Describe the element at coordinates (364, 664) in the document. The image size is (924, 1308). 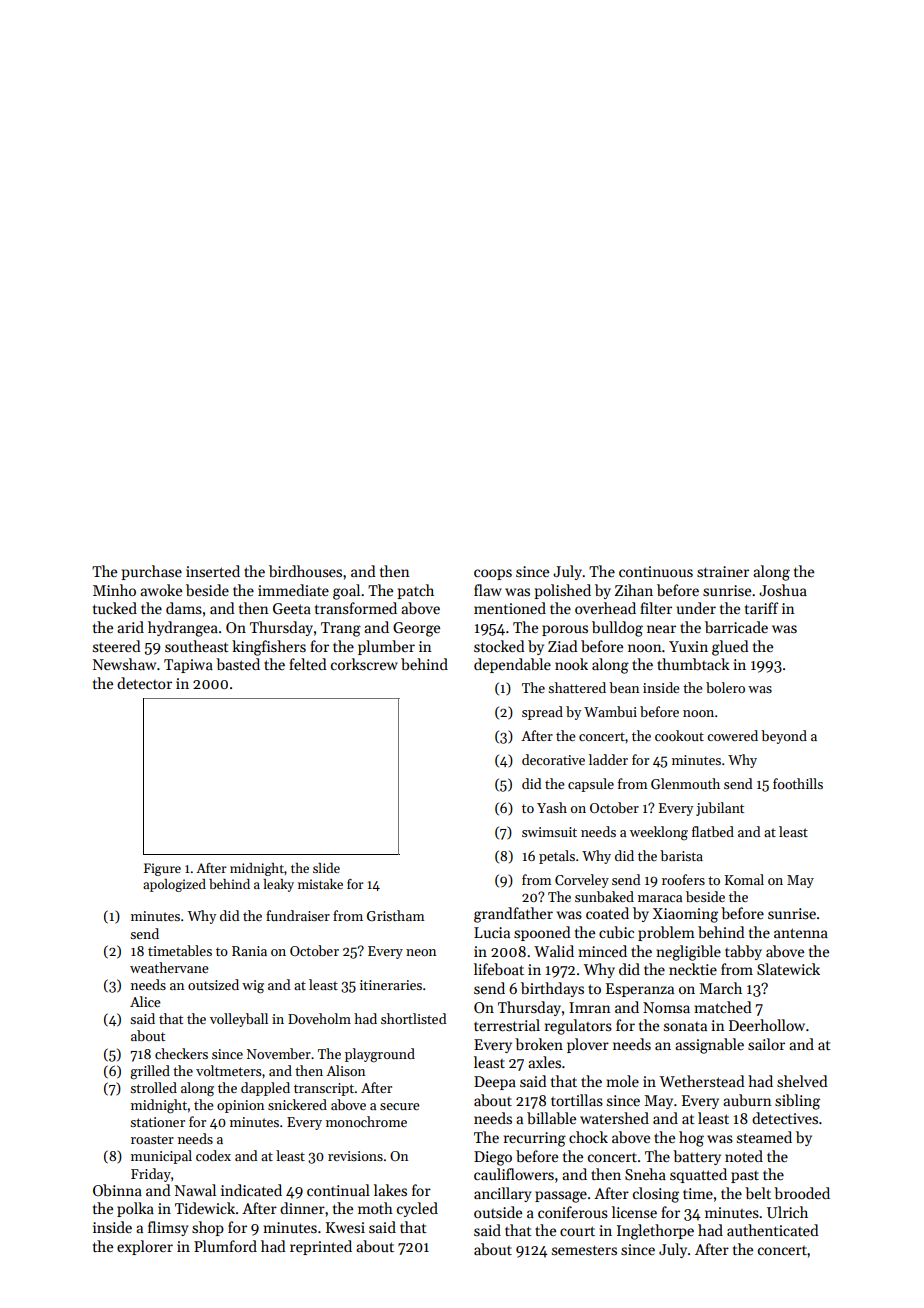
I see `corkscrew` at that location.
